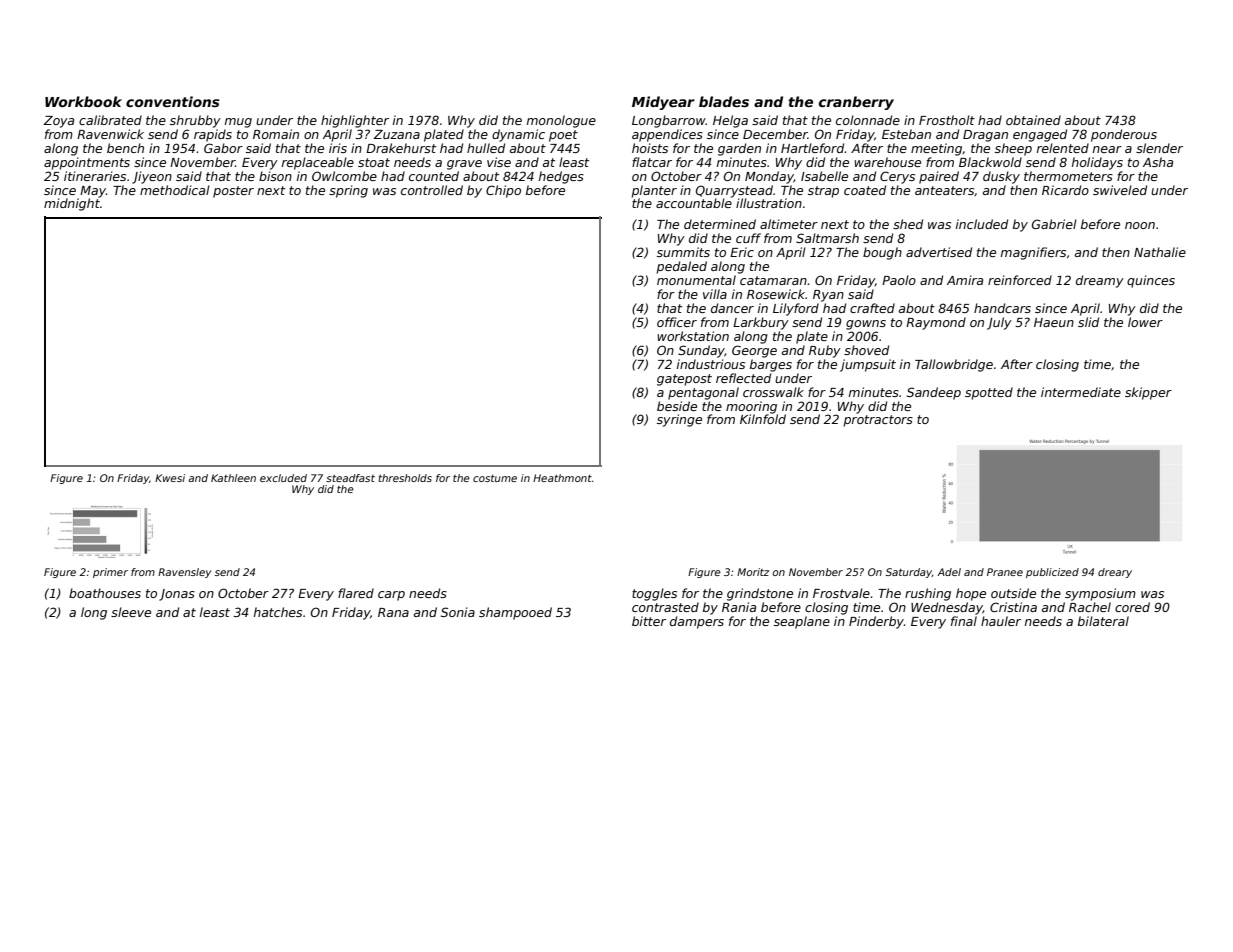 The image size is (1233, 952). What do you see at coordinates (679, 420) in the screenshot?
I see `syringe` at bounding box center [679, 420].
